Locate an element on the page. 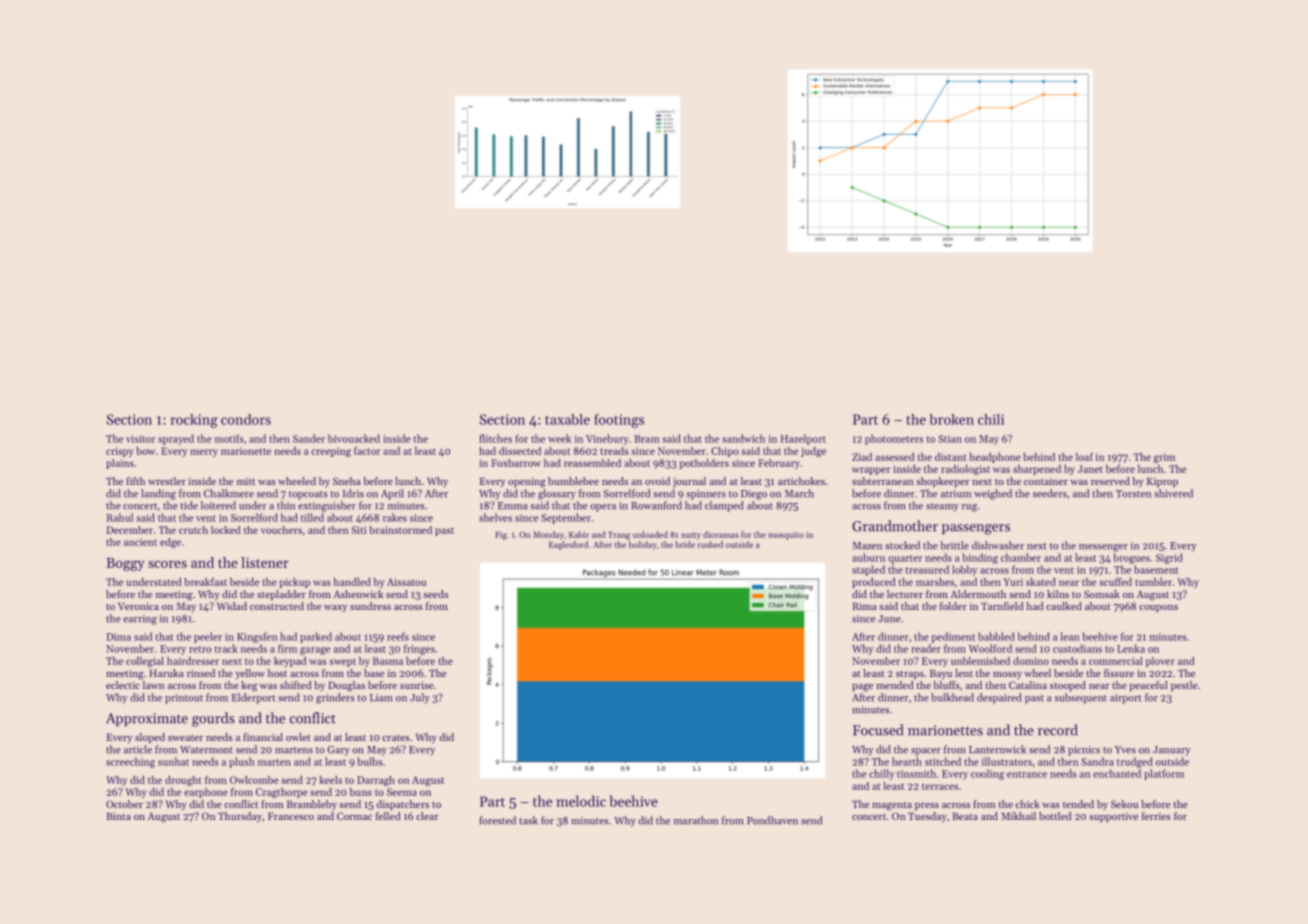  brittle is located at coordinates (954, 545).
